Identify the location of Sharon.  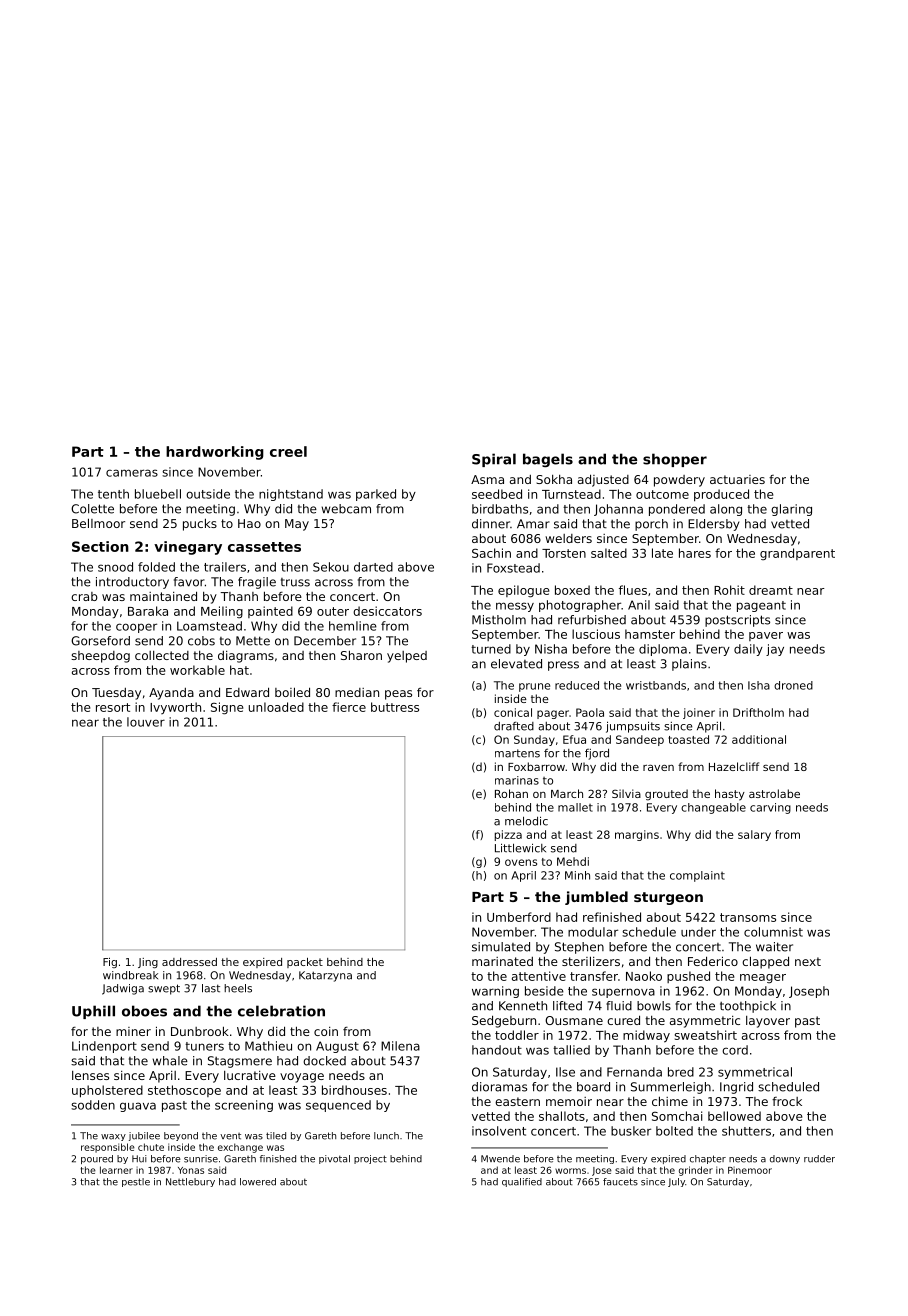
(361, 655).
